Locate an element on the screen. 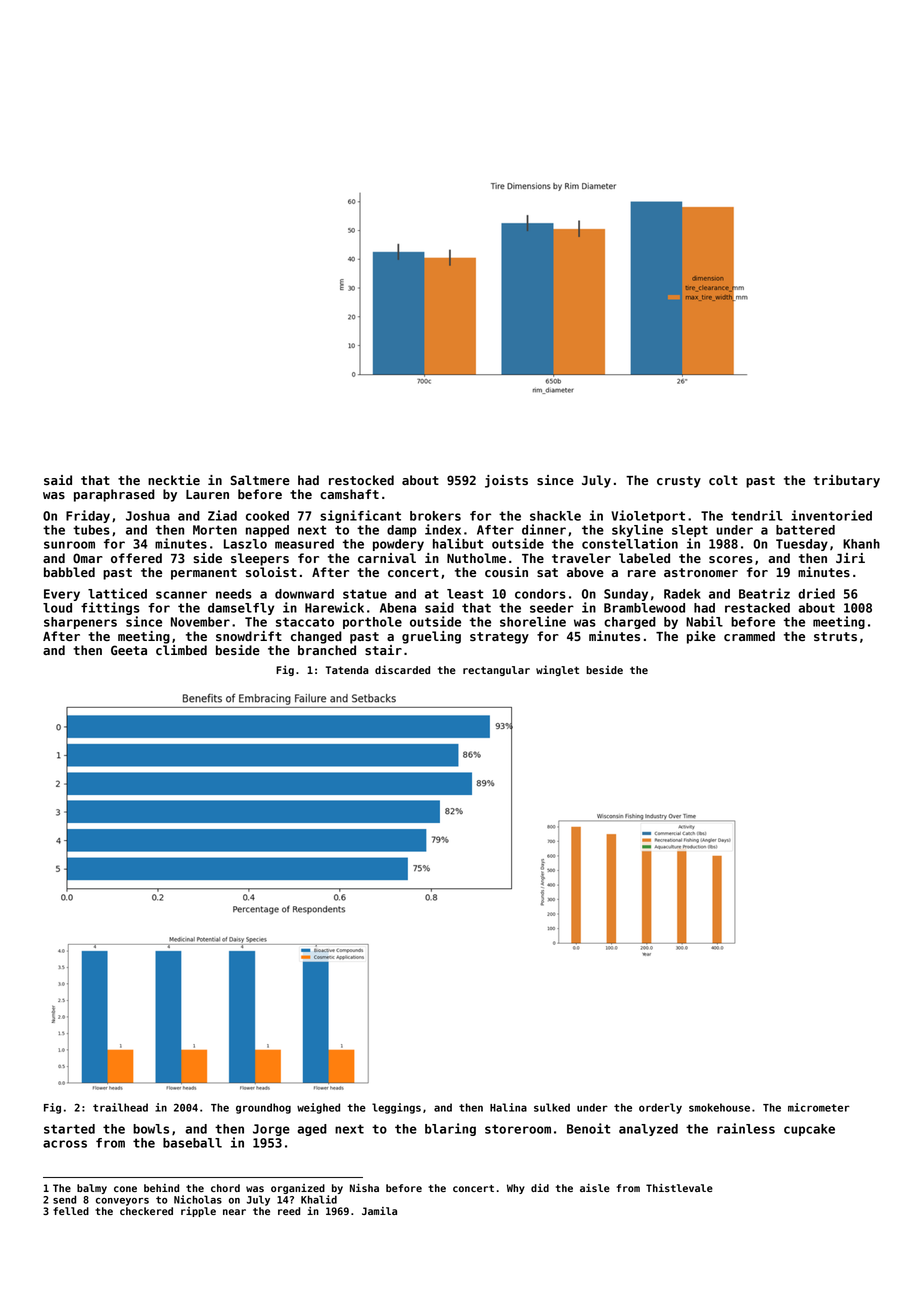 The width and height of the screenshot is (924, 1308). brokers is located at coordinates (435, 516).
